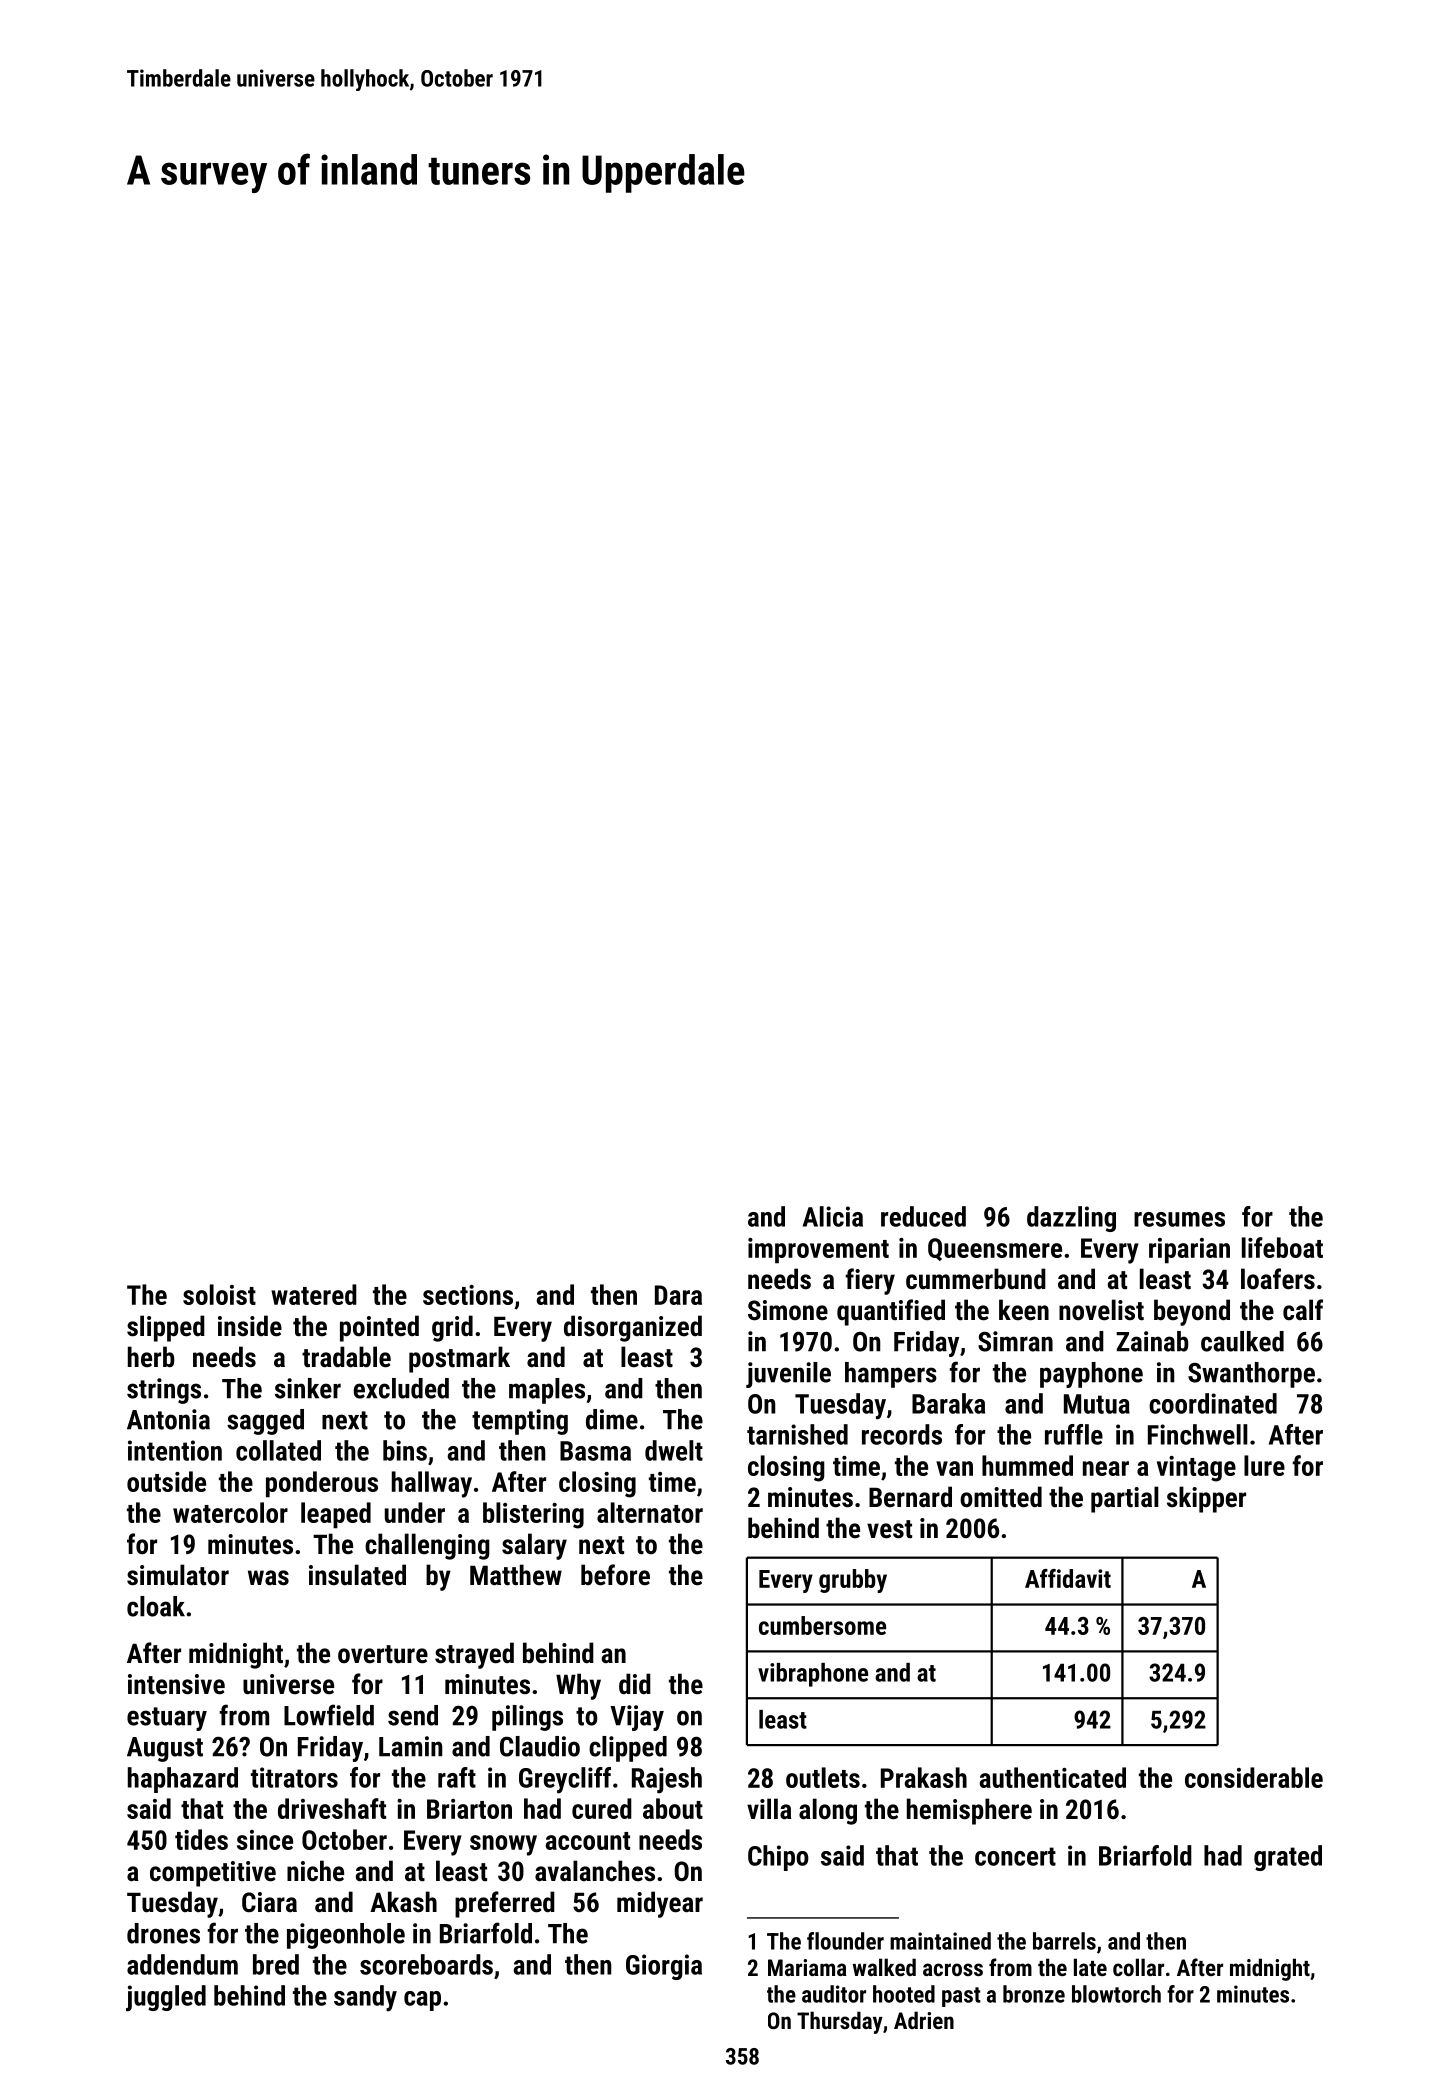 The width and height of the image is (1450, 2100). What do you see at coordinates (468, 1295) in the image?
I see `sections` at bounding box center [468, 1295].
